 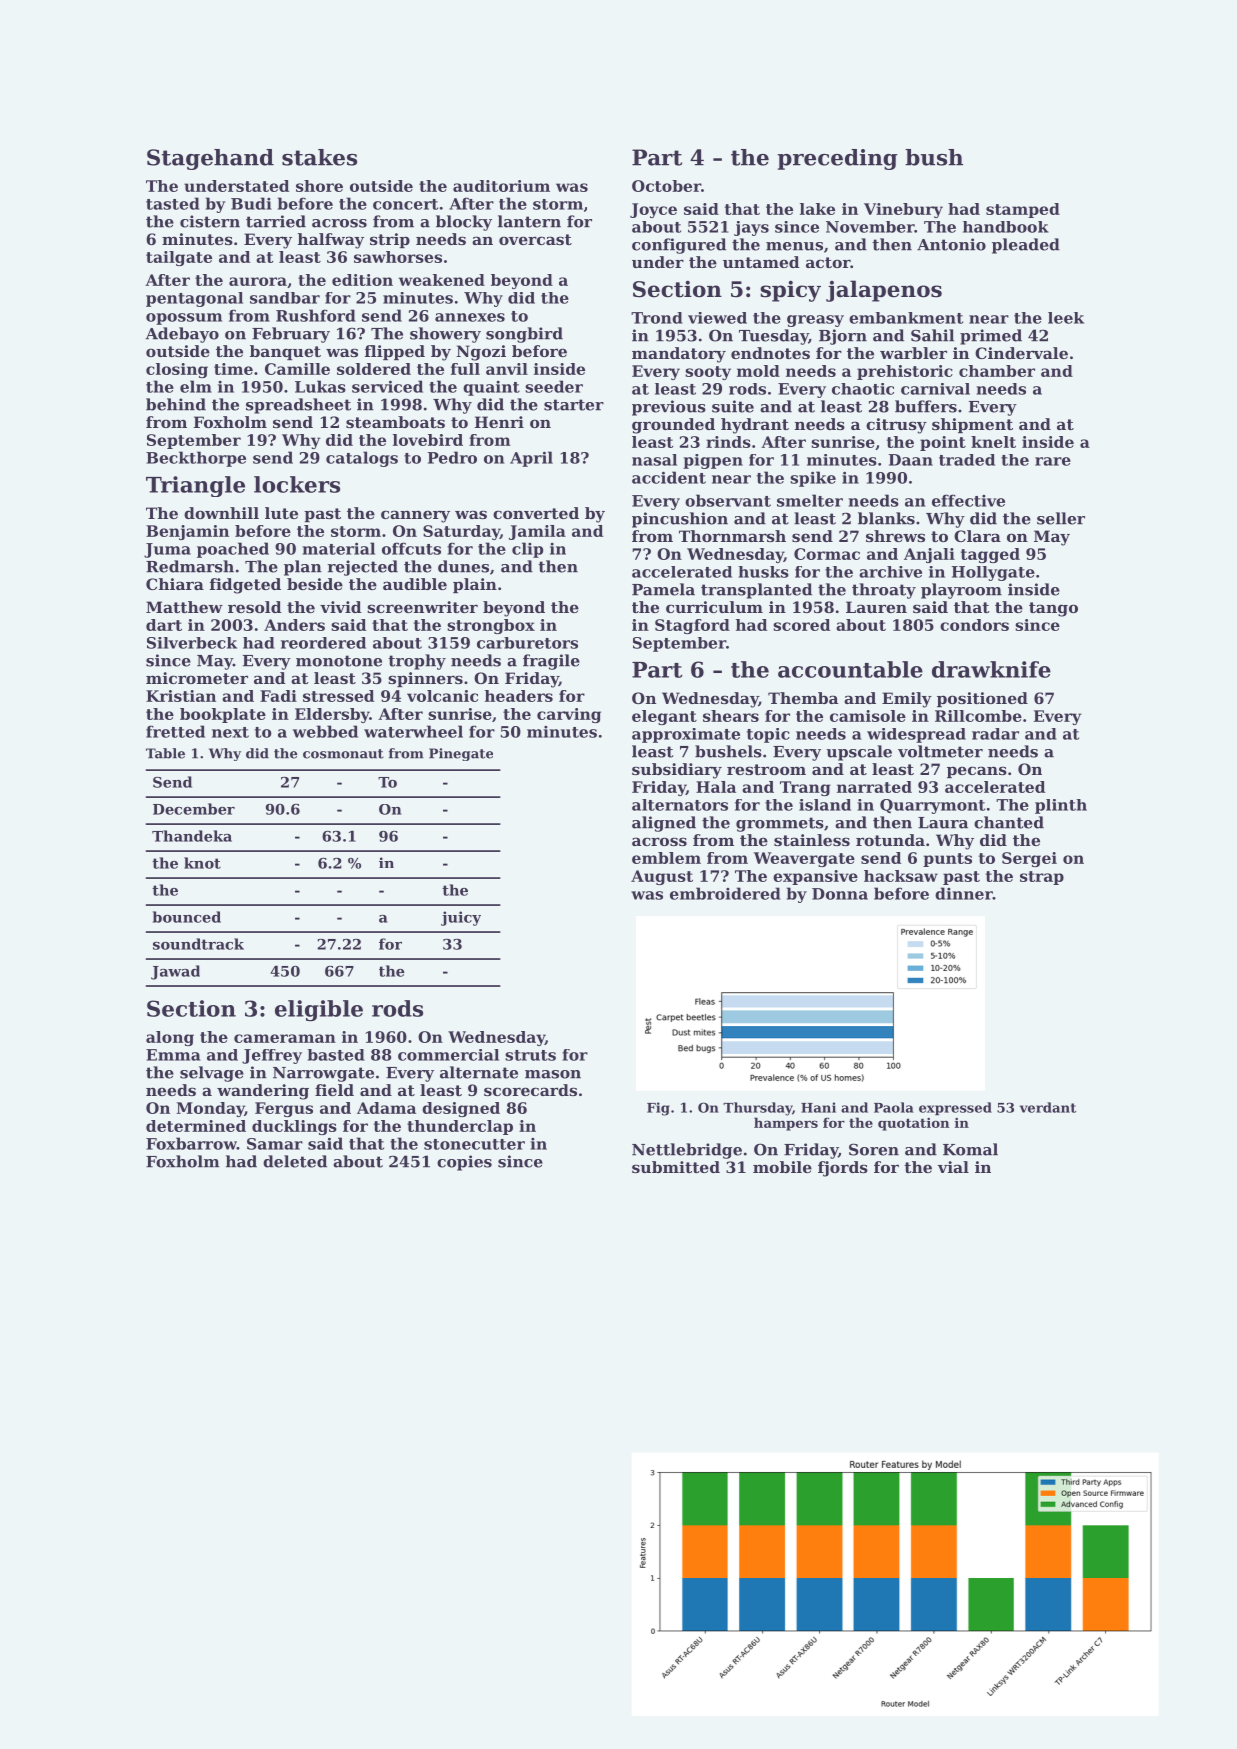 I want to click on volcanic, so click(x=442, y=696).
